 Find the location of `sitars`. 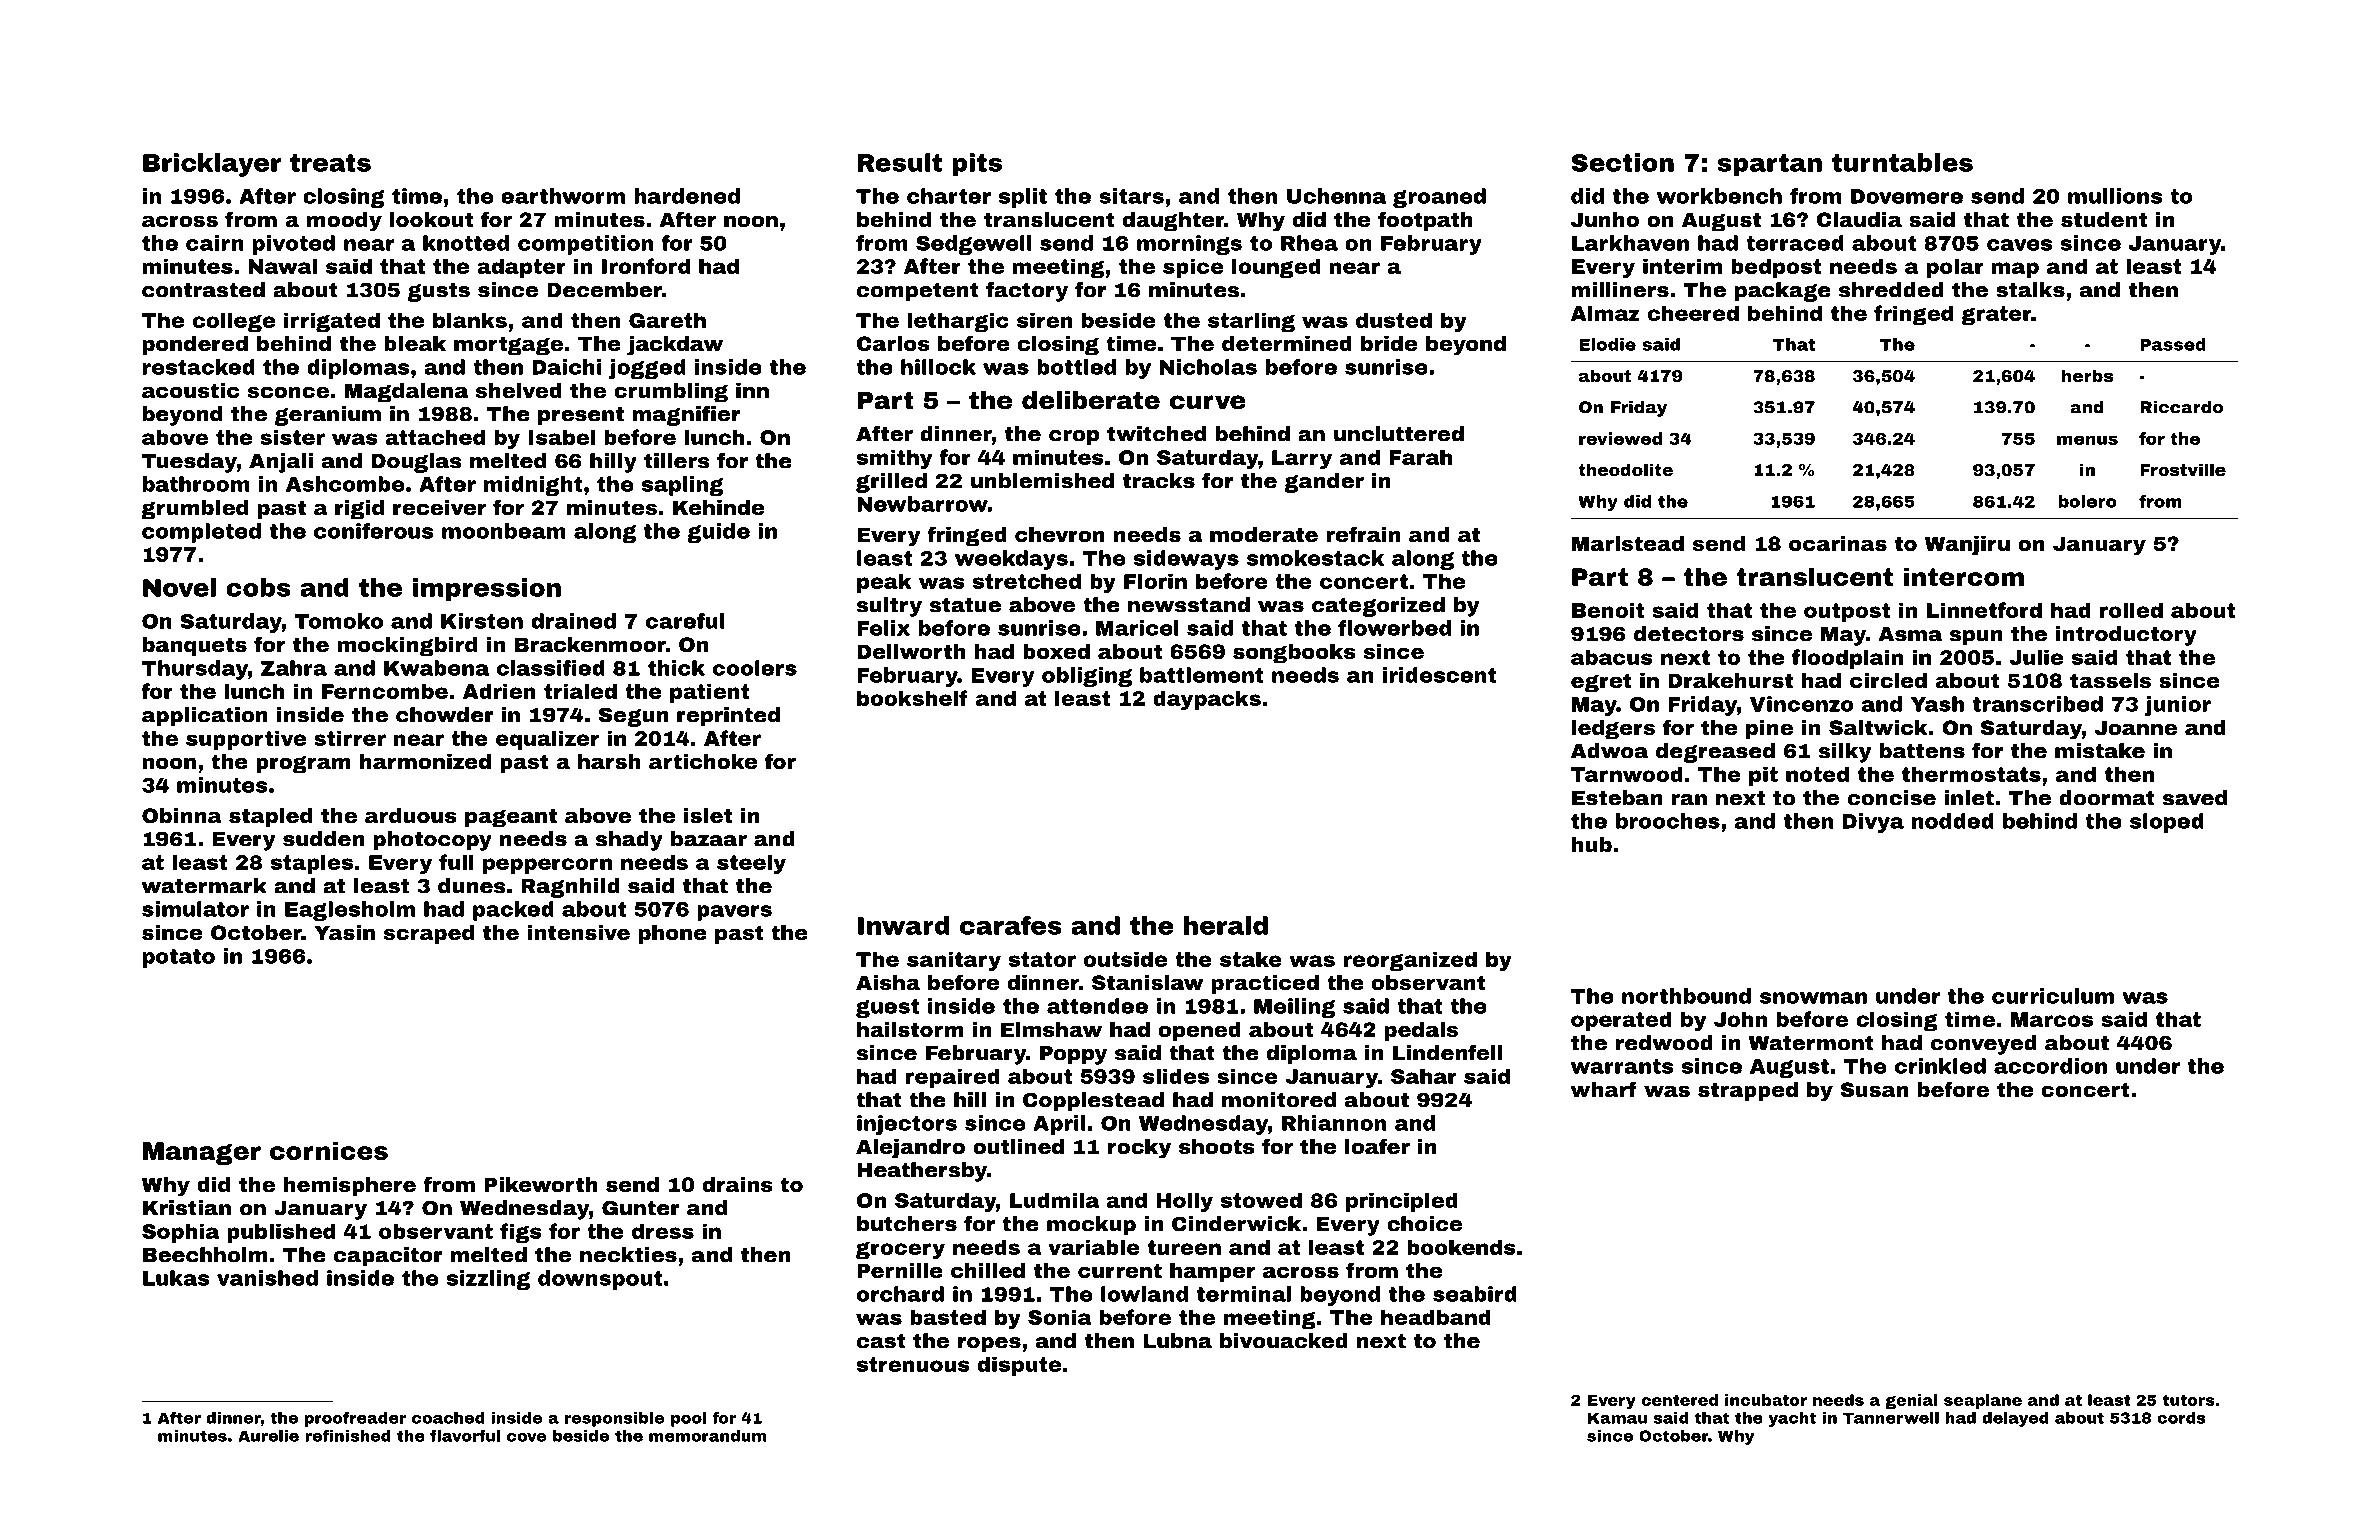

sitars is located at coordinates (1131, 196).
